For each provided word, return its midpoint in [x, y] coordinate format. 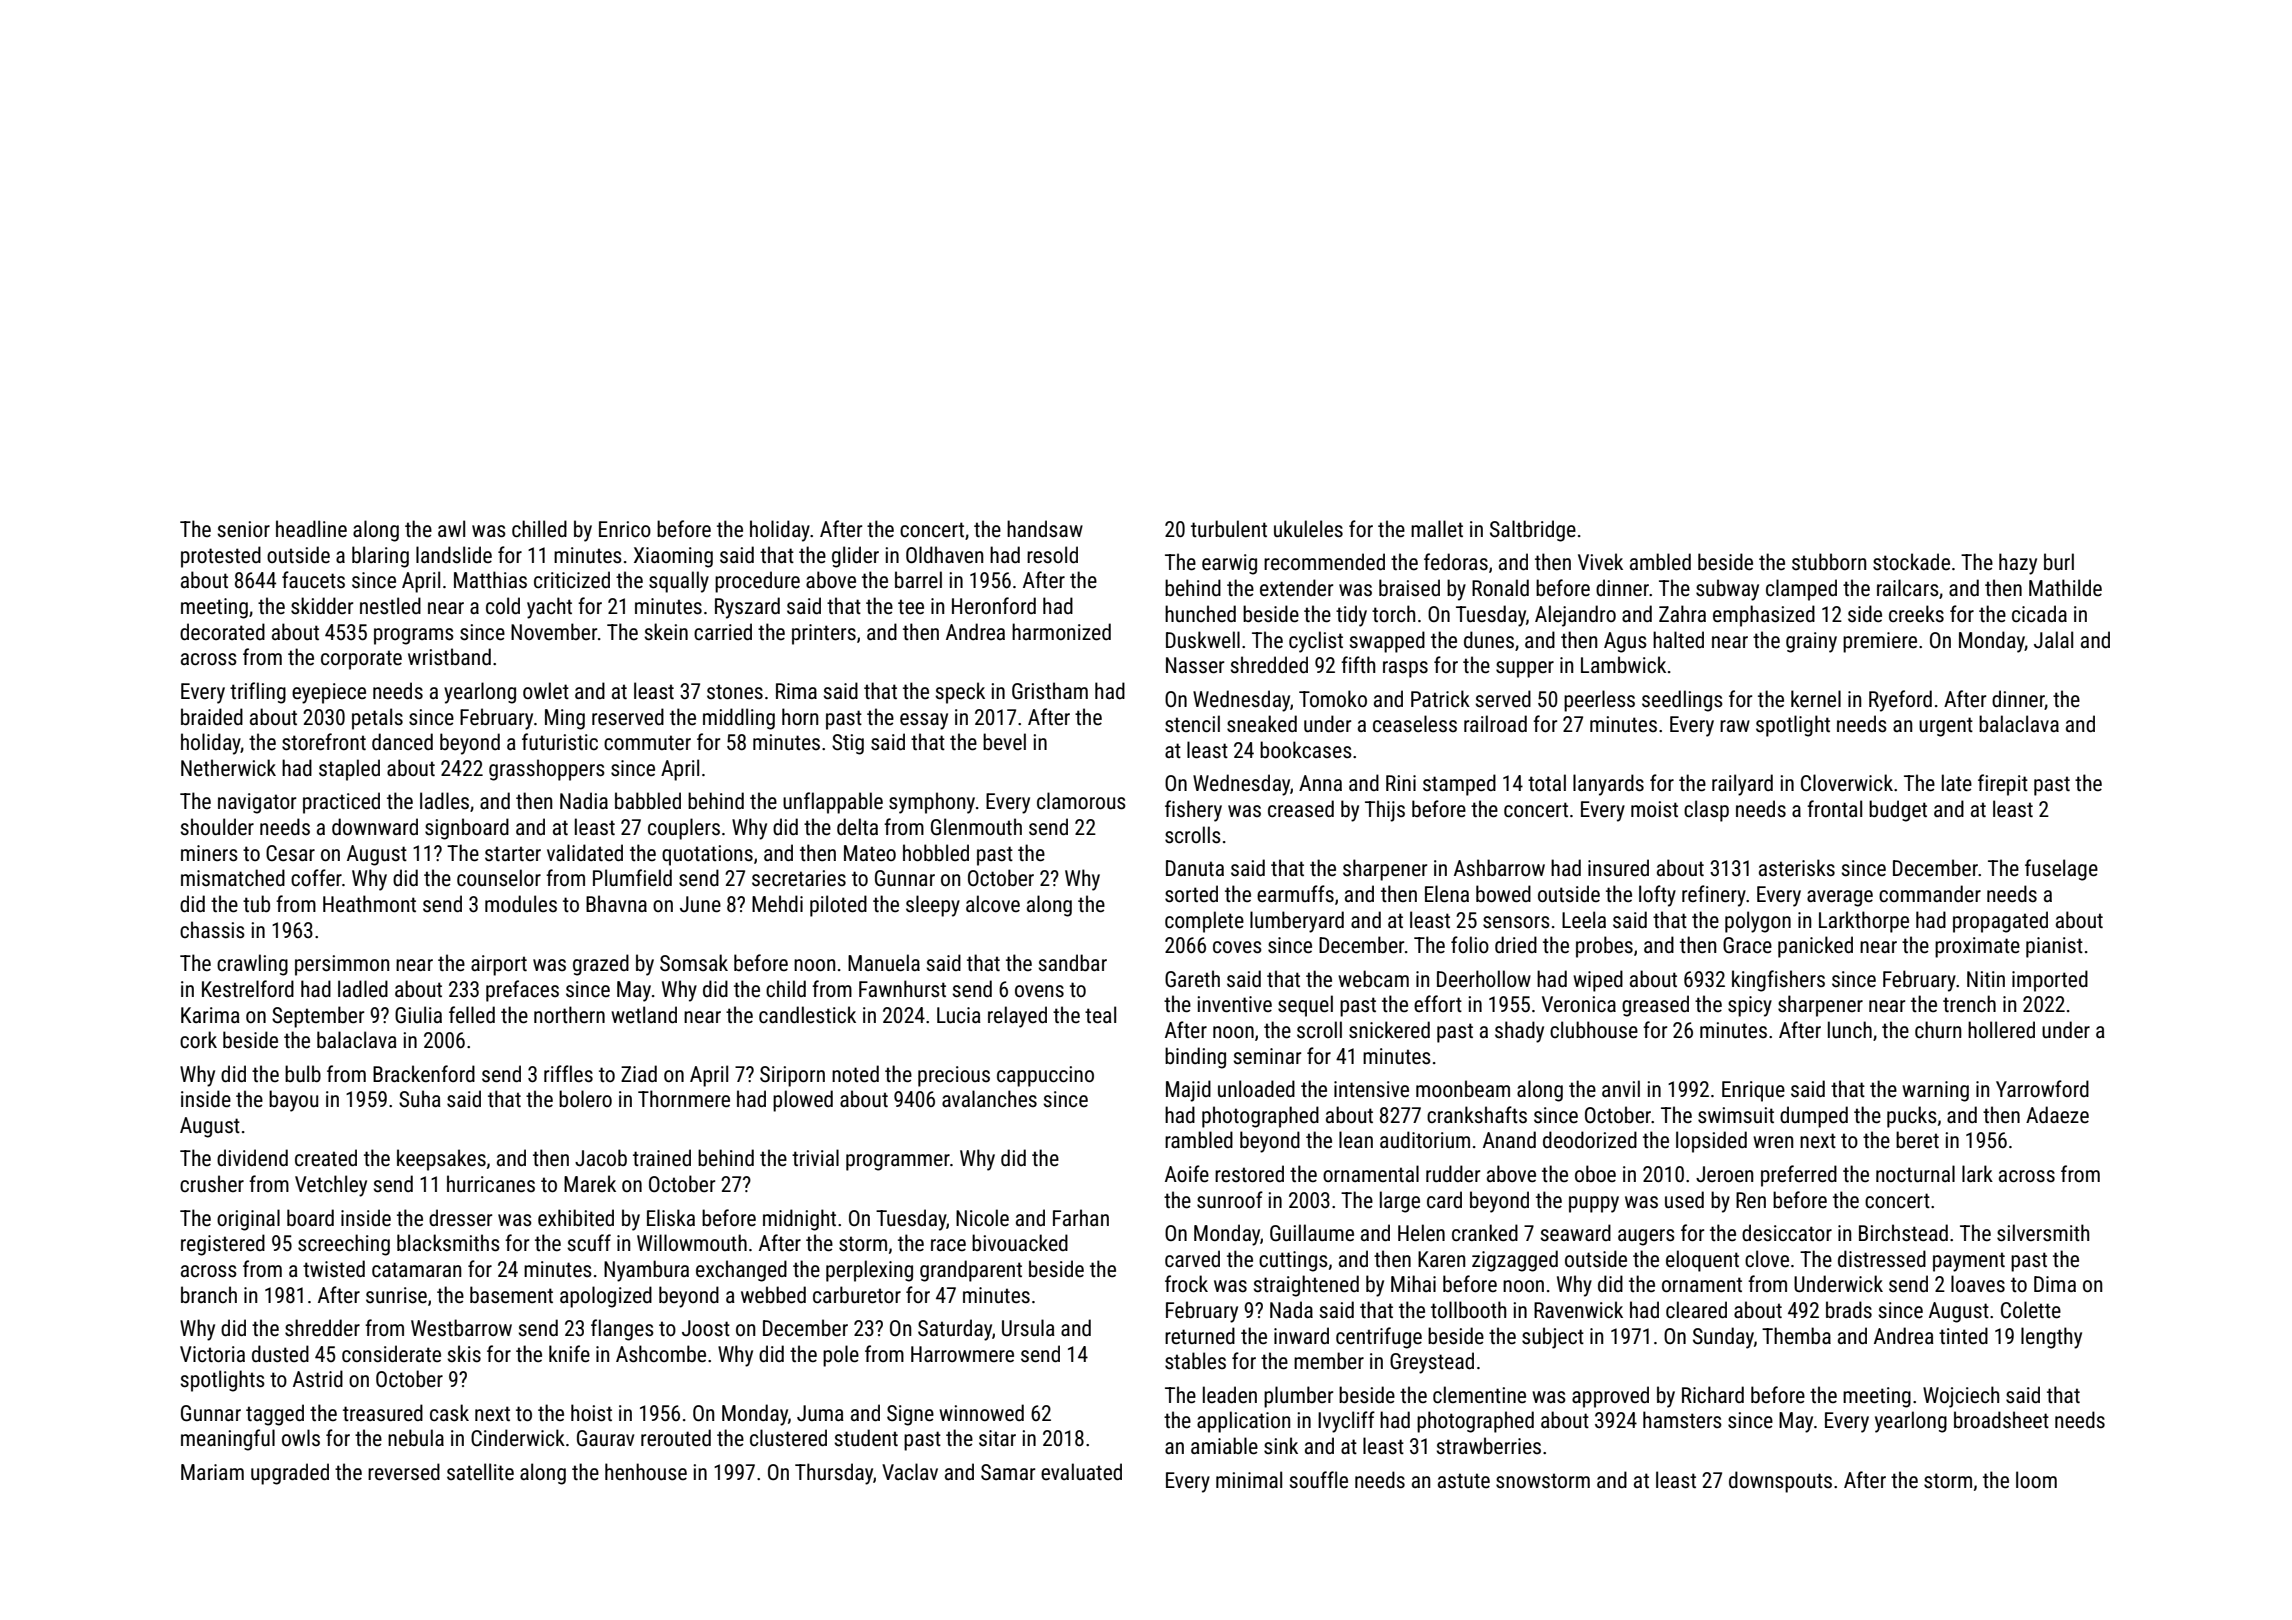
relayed [1017, 1017]
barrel [918, 580]
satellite [480, 1471]
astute [1464, 1480]
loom [2036, 1479]
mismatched [233, 877]
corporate [361, 660]
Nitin [1986, 979]
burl [2059, 561]
